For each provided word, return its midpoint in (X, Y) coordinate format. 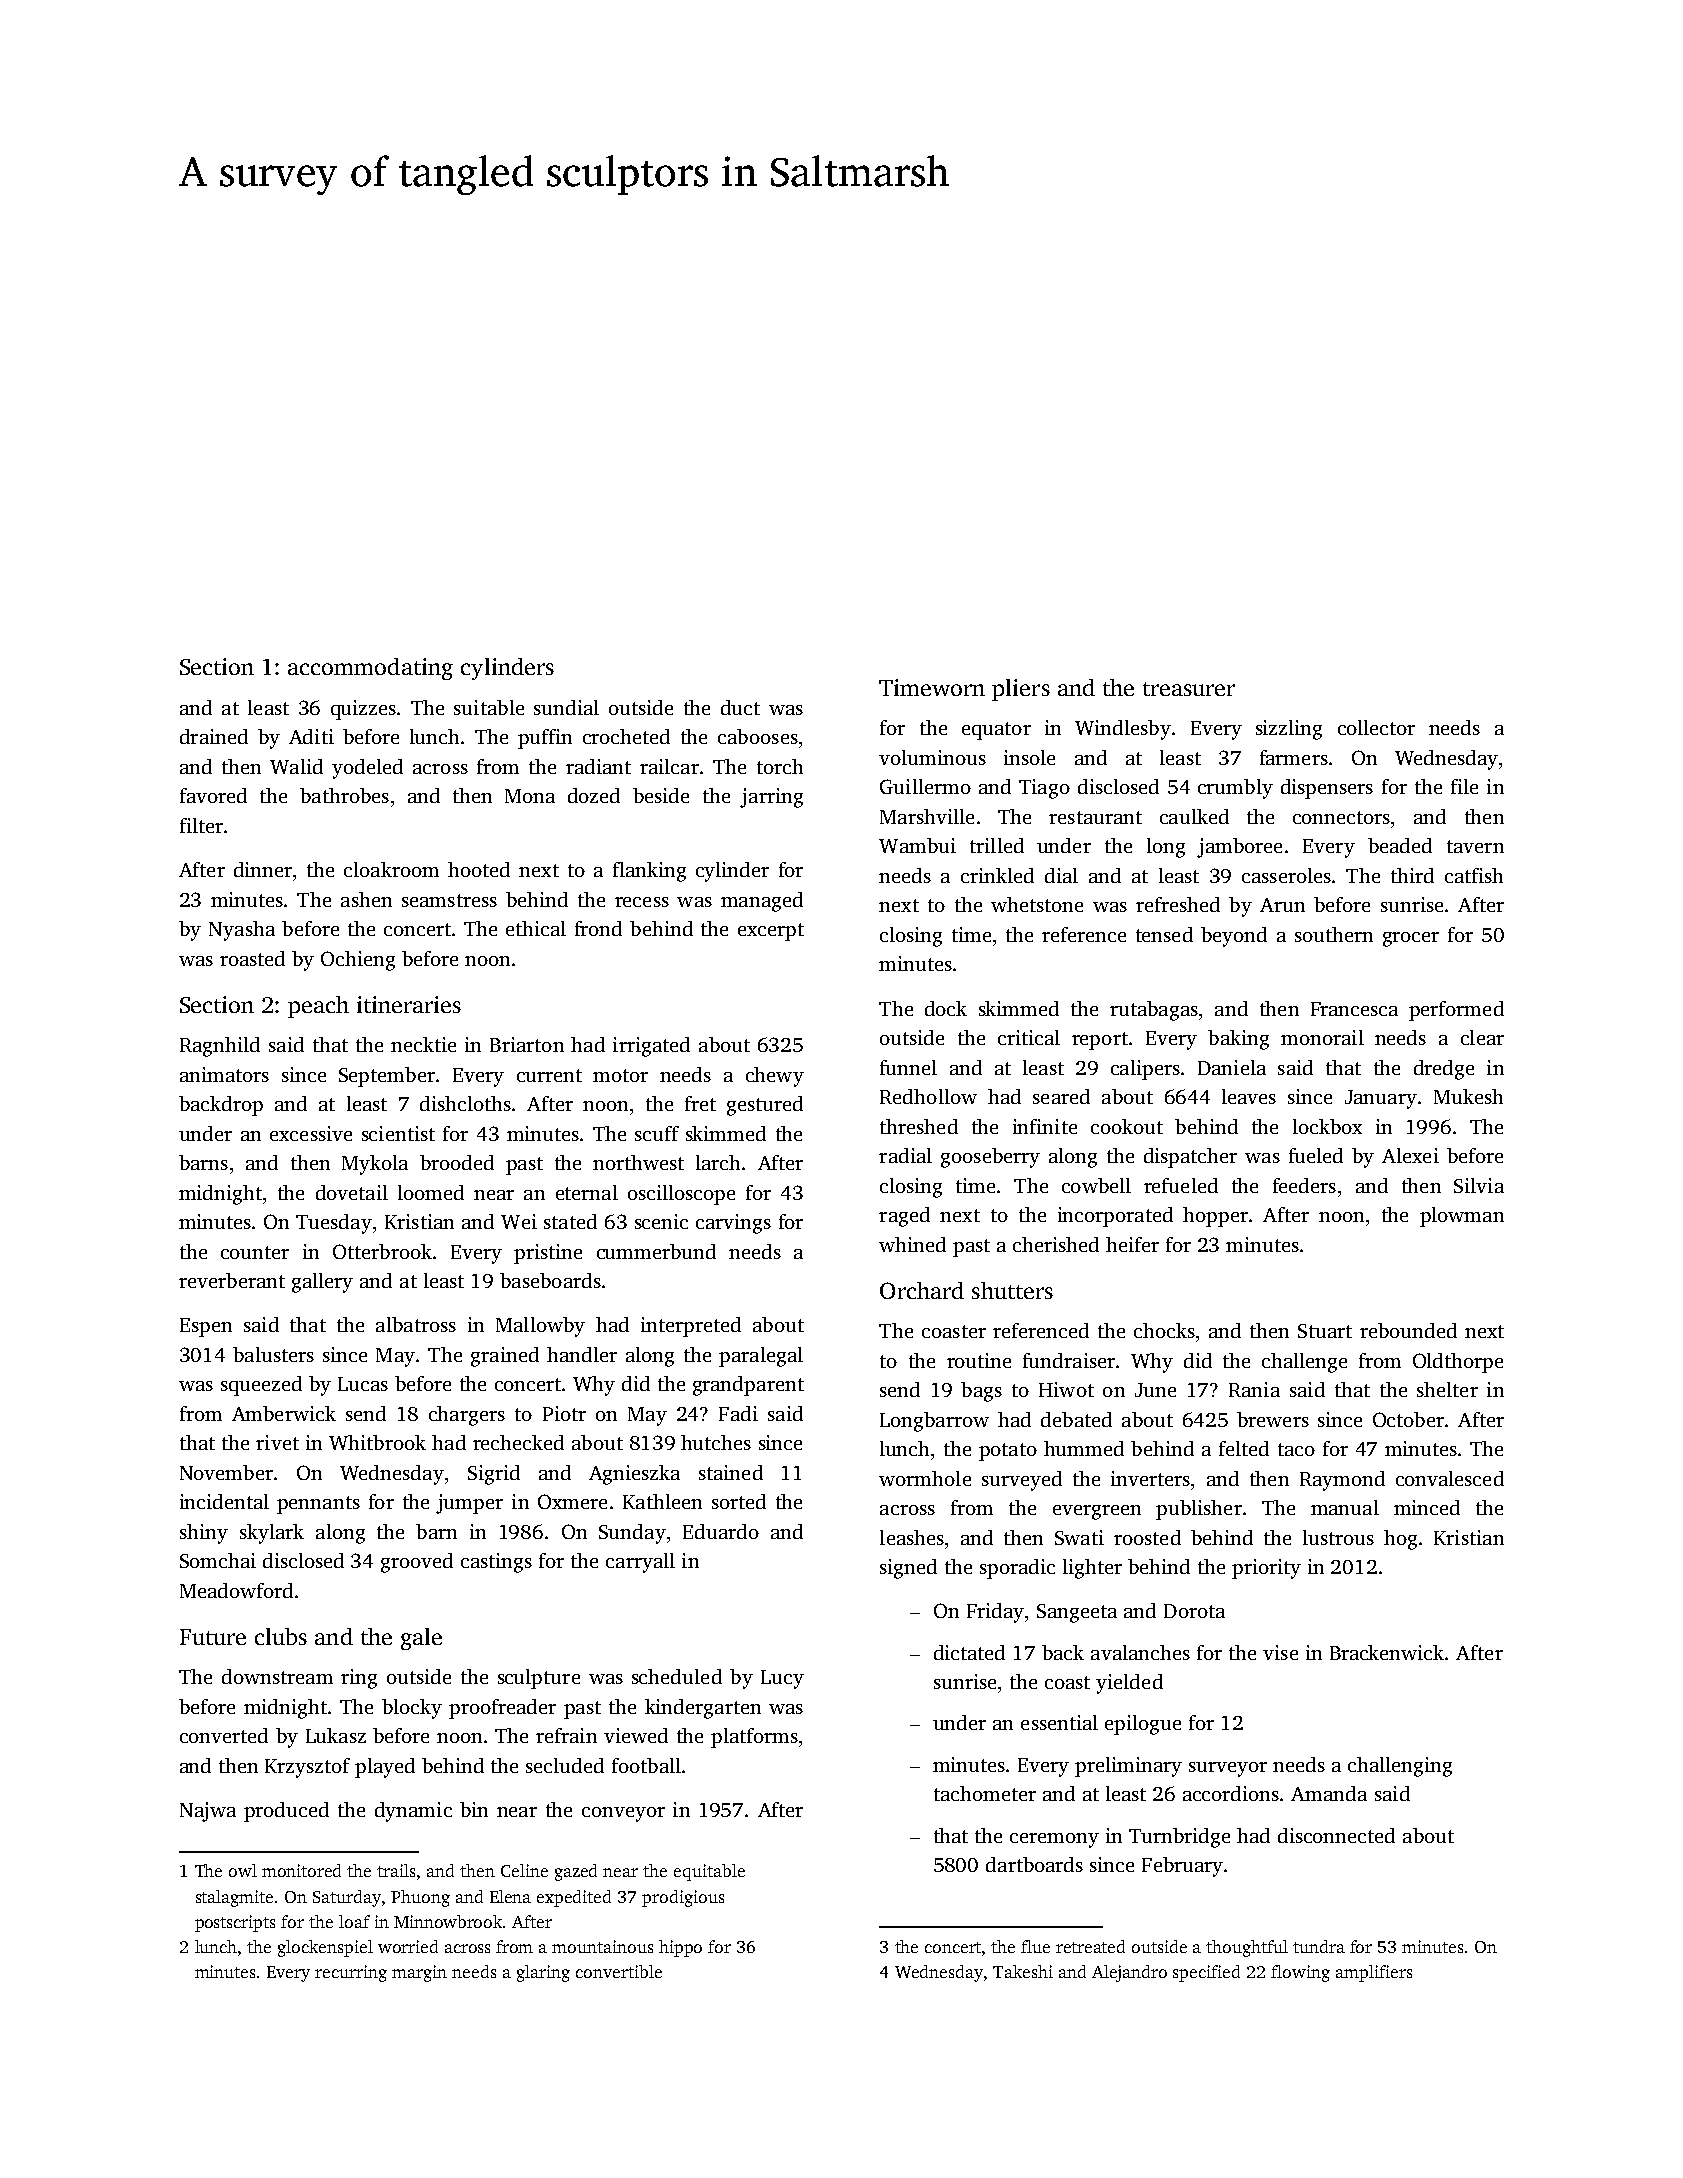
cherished (1056, 1244)
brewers (1273, 1419)
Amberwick (284, 1413)
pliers (1021, 690)
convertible (619, 1971)
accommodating (370, 669)
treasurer (1189, 689)
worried (408, 1946)
